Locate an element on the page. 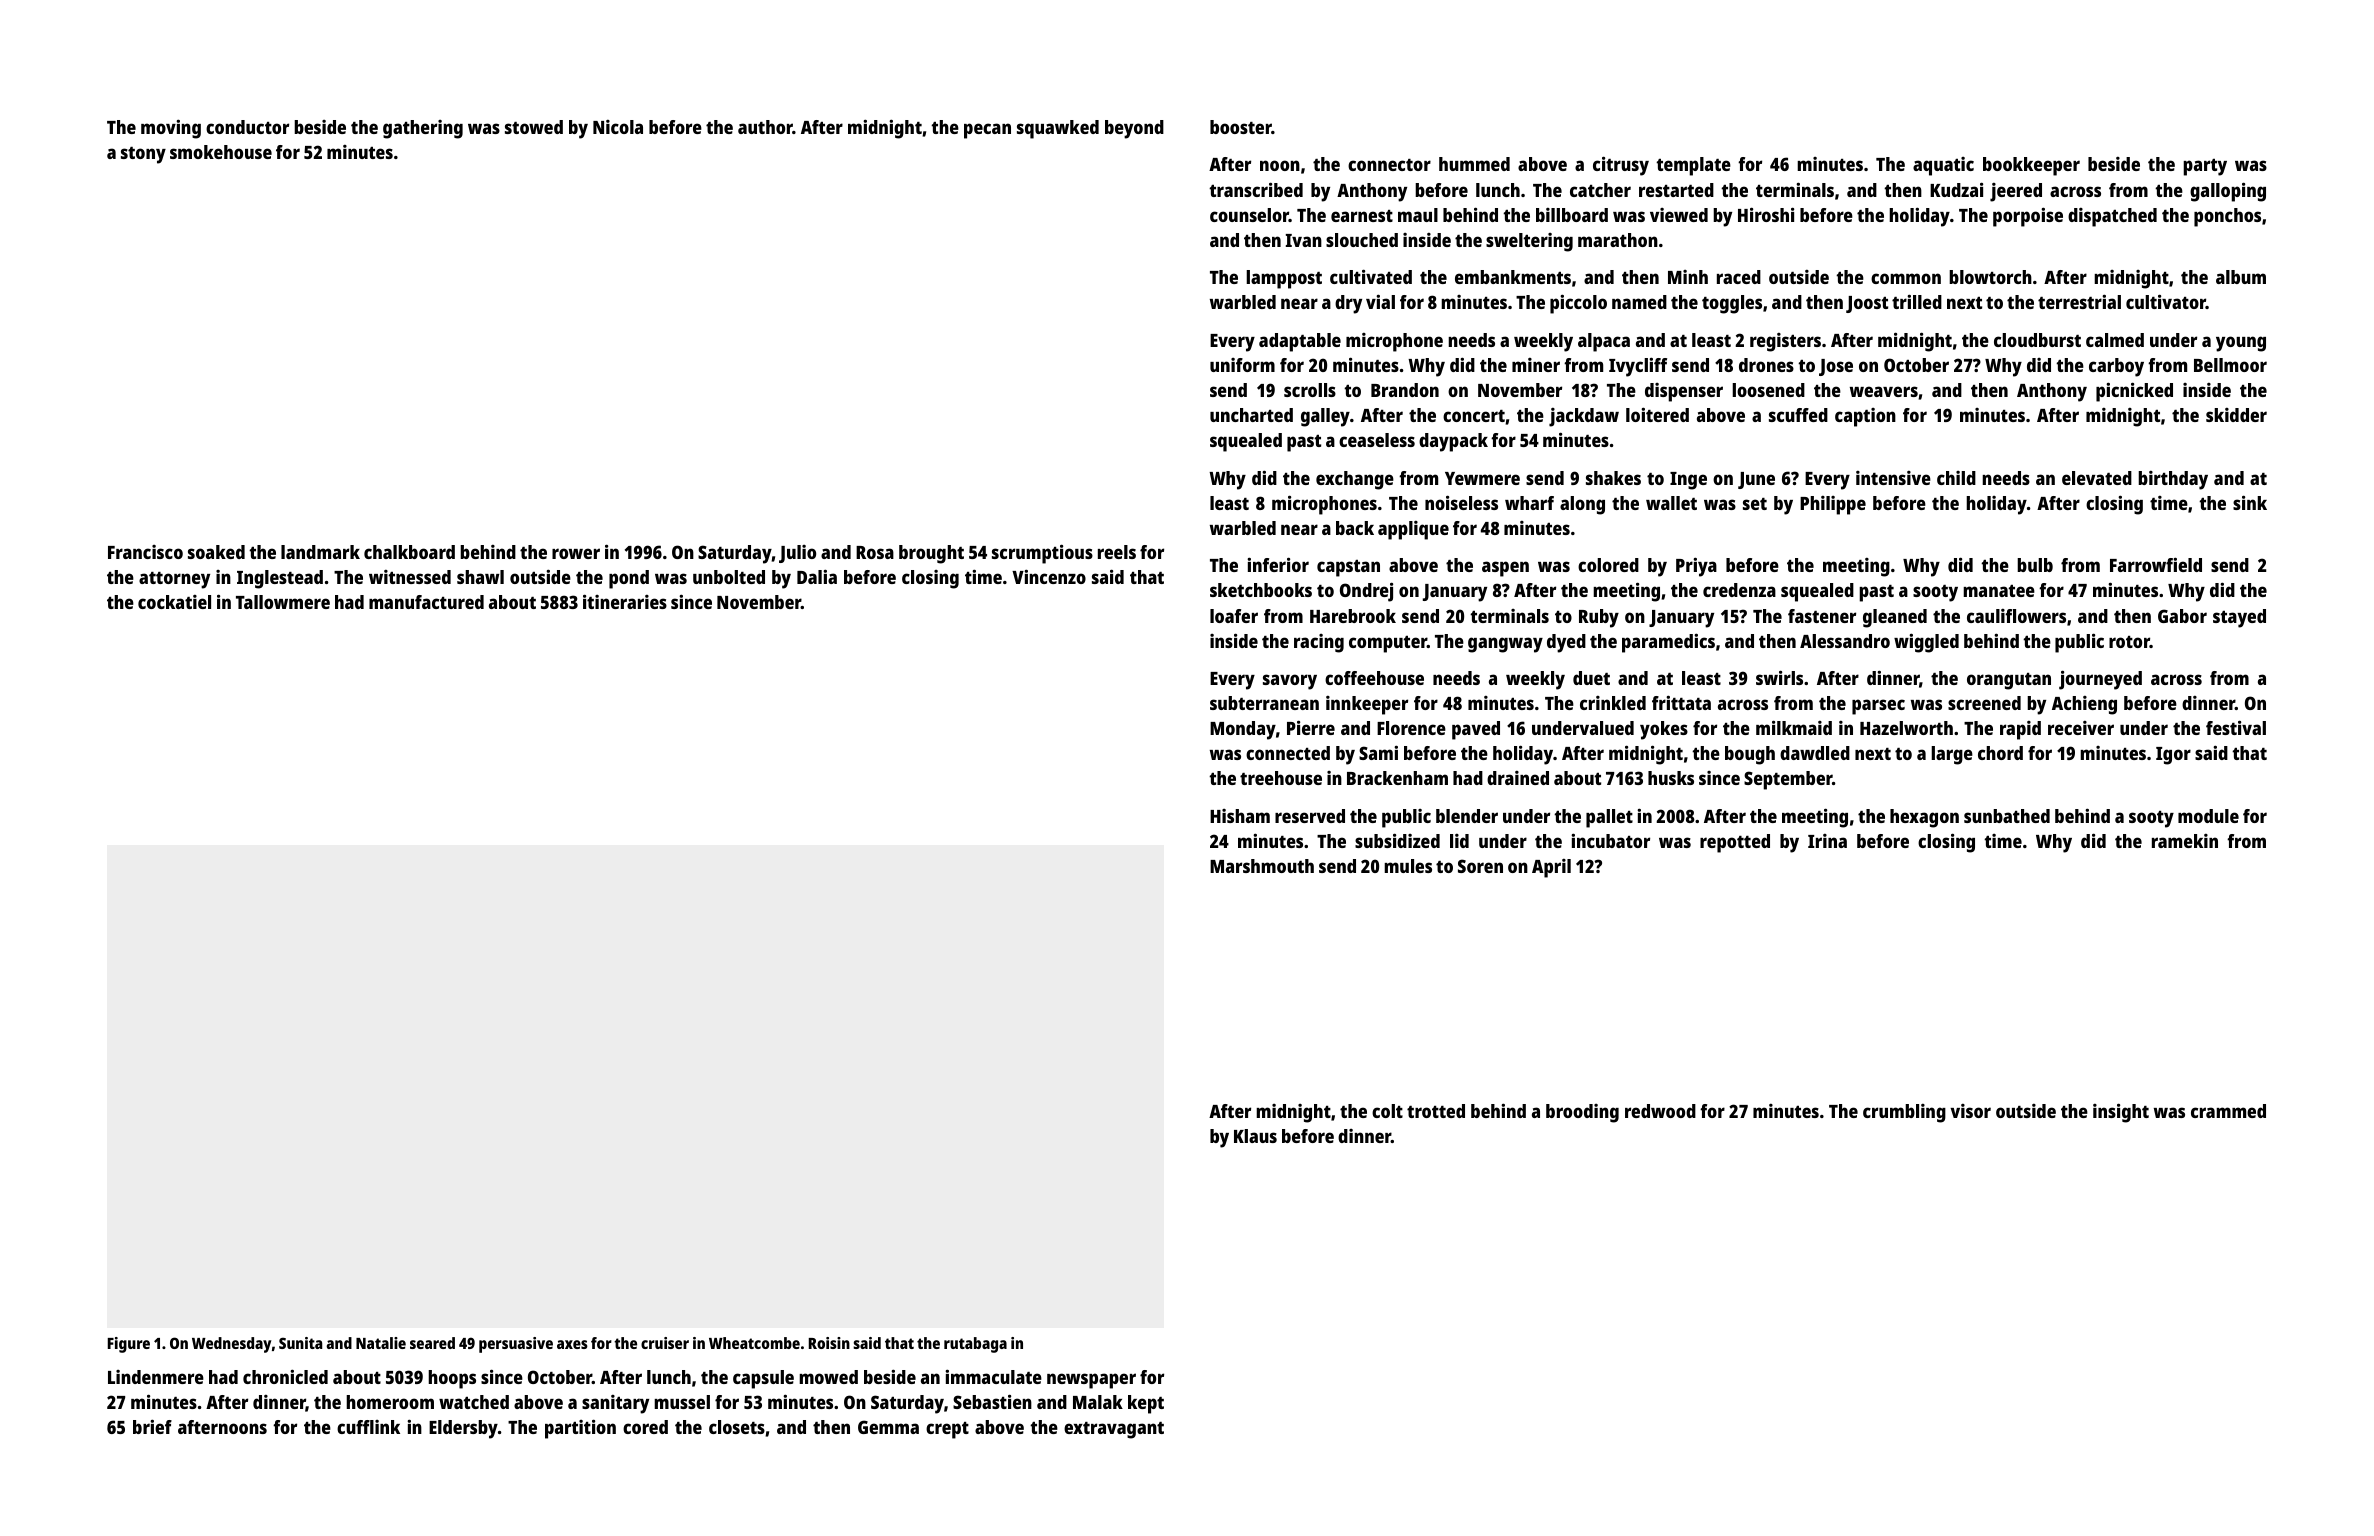 The image size is (2374, 1536). cultivator is located at coordinates (2166, 301).
